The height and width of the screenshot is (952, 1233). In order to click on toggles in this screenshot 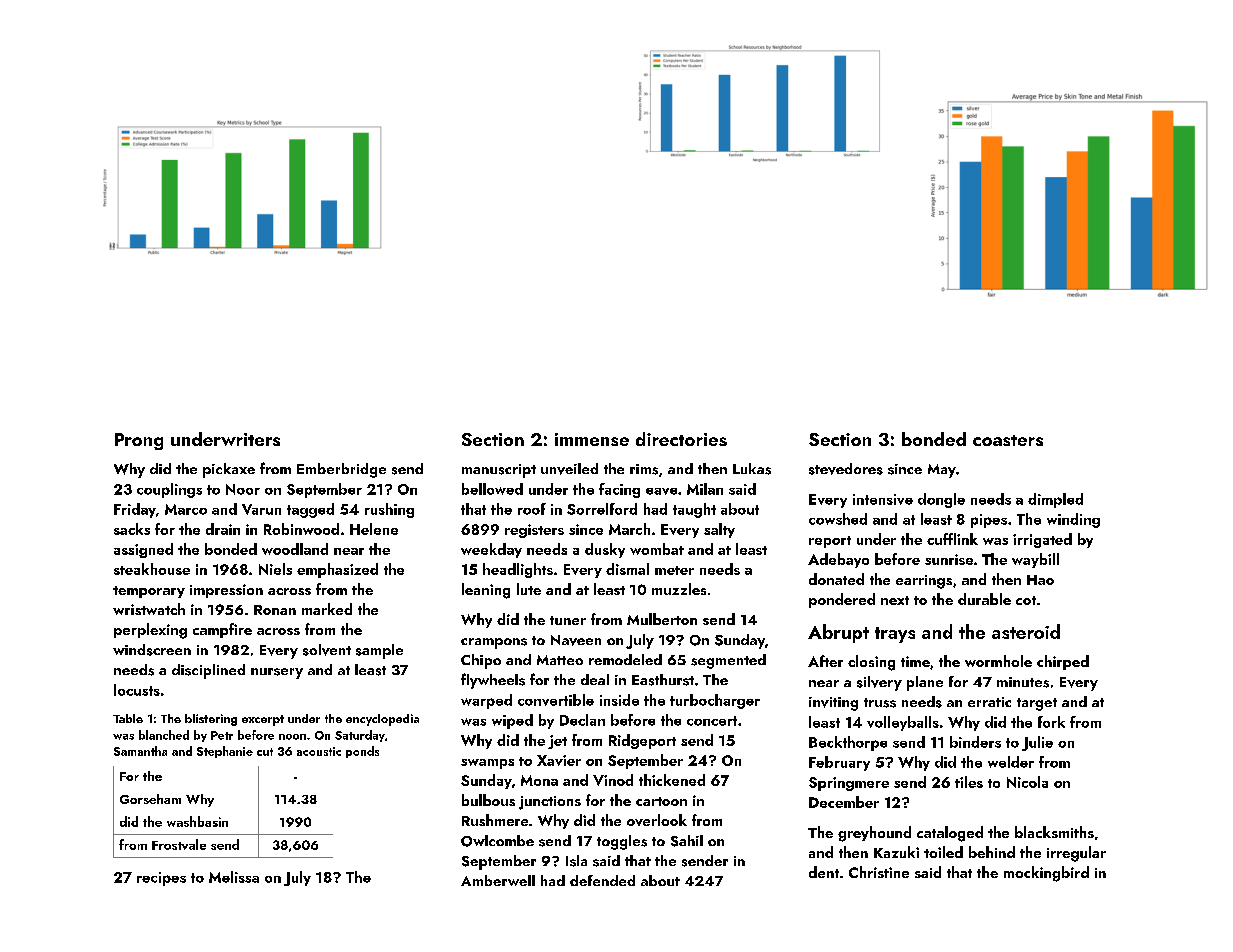, I will do `click(622, 842)`.
